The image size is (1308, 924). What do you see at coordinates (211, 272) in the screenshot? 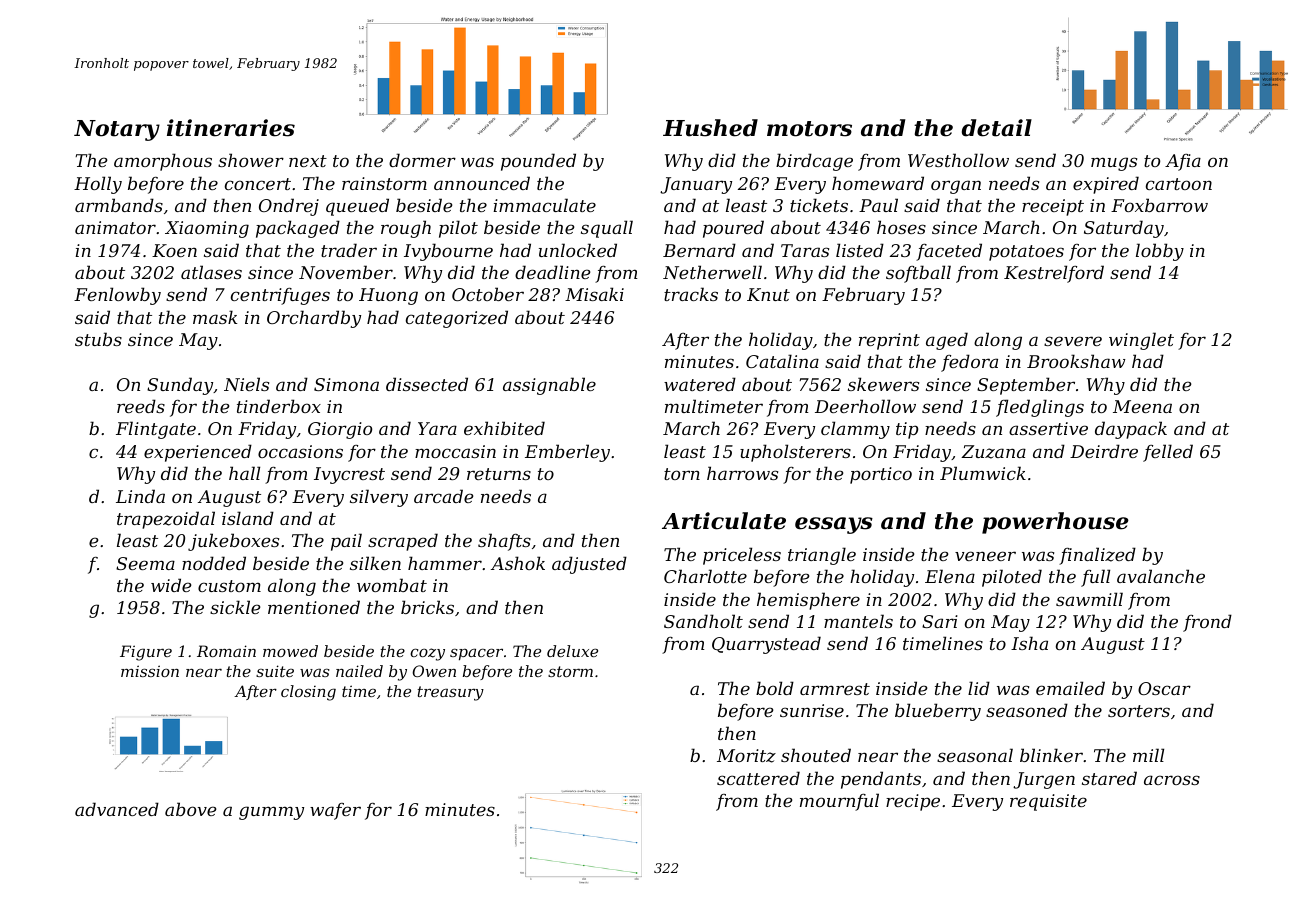
I see `atlases` at bounding box center [211, 272].
